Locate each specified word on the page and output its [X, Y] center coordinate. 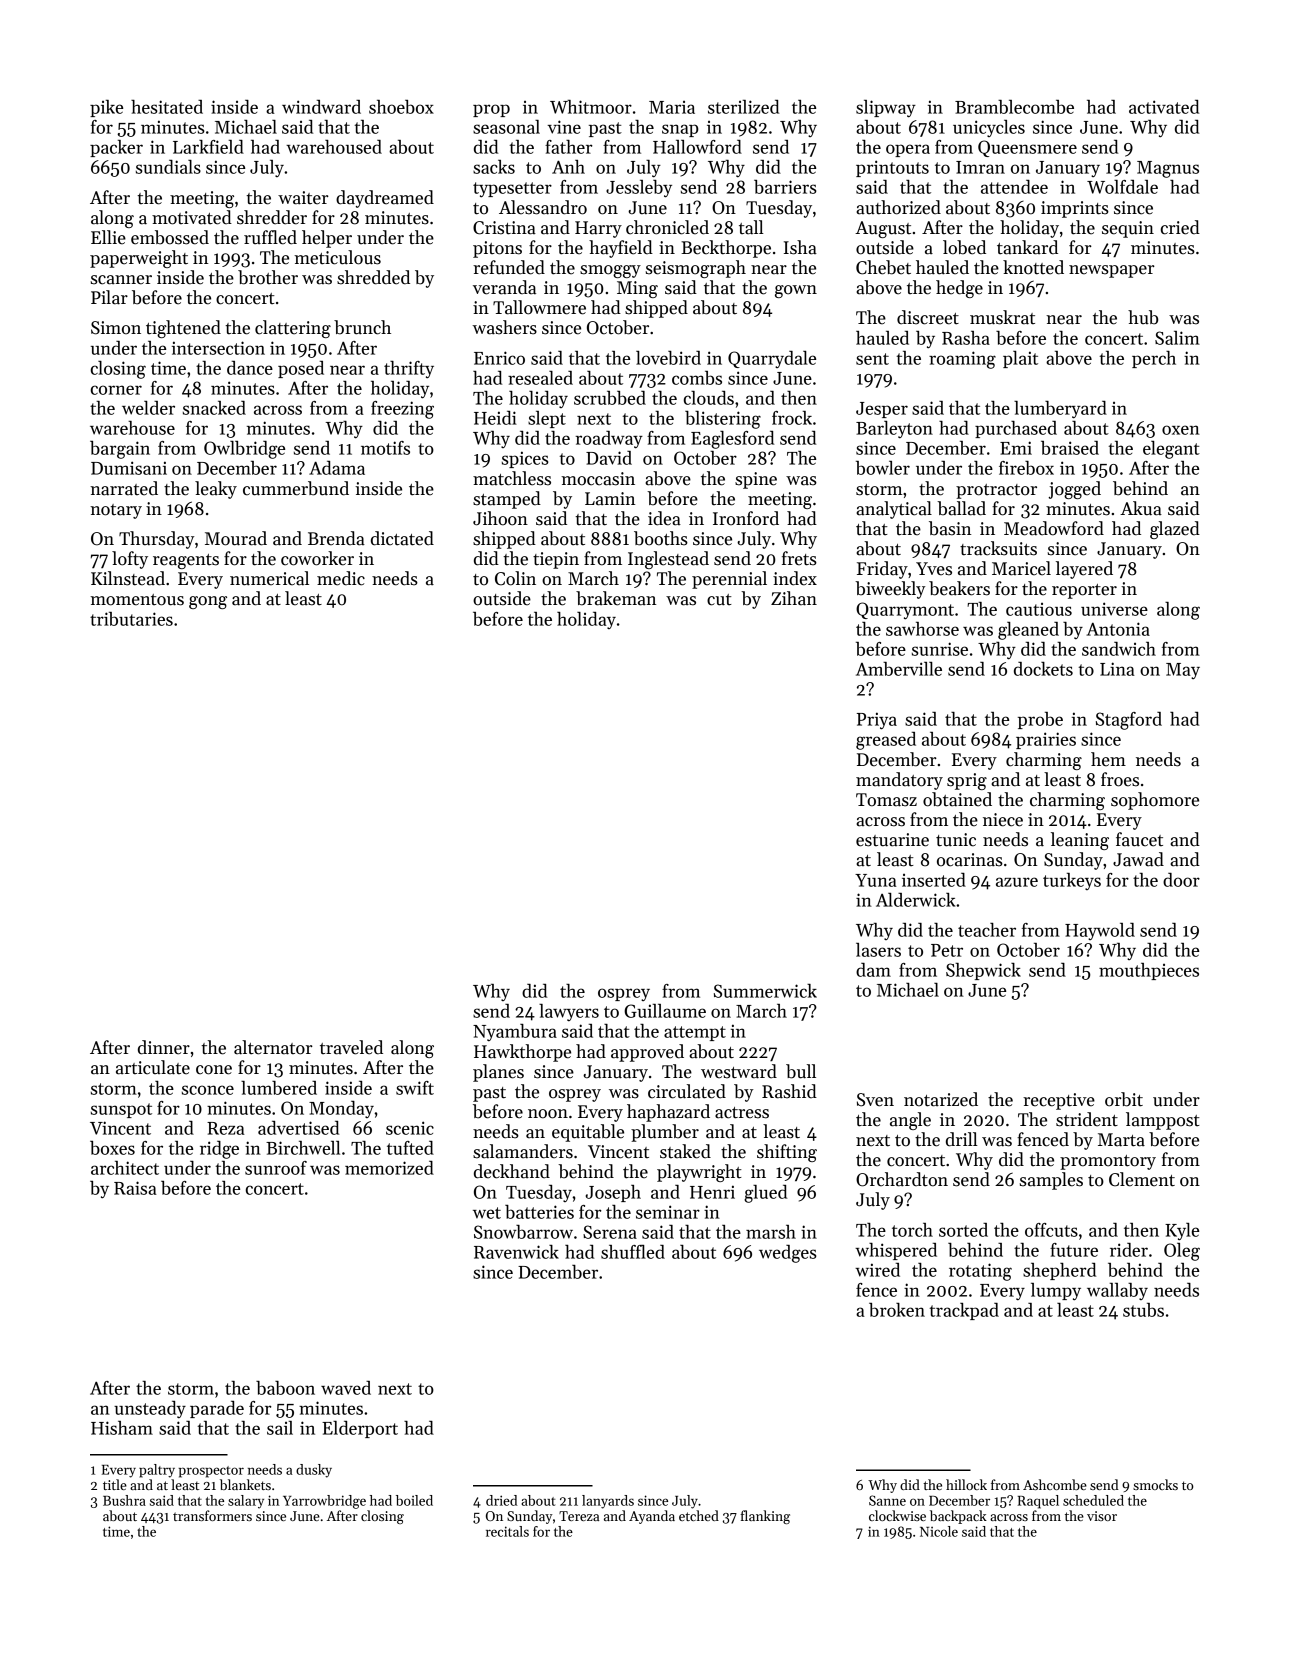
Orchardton [902, 1179]
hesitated [167, 107]
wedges [788, 1254]
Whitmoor [591, 107]
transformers [212, 1515]
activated [1164, 107]
